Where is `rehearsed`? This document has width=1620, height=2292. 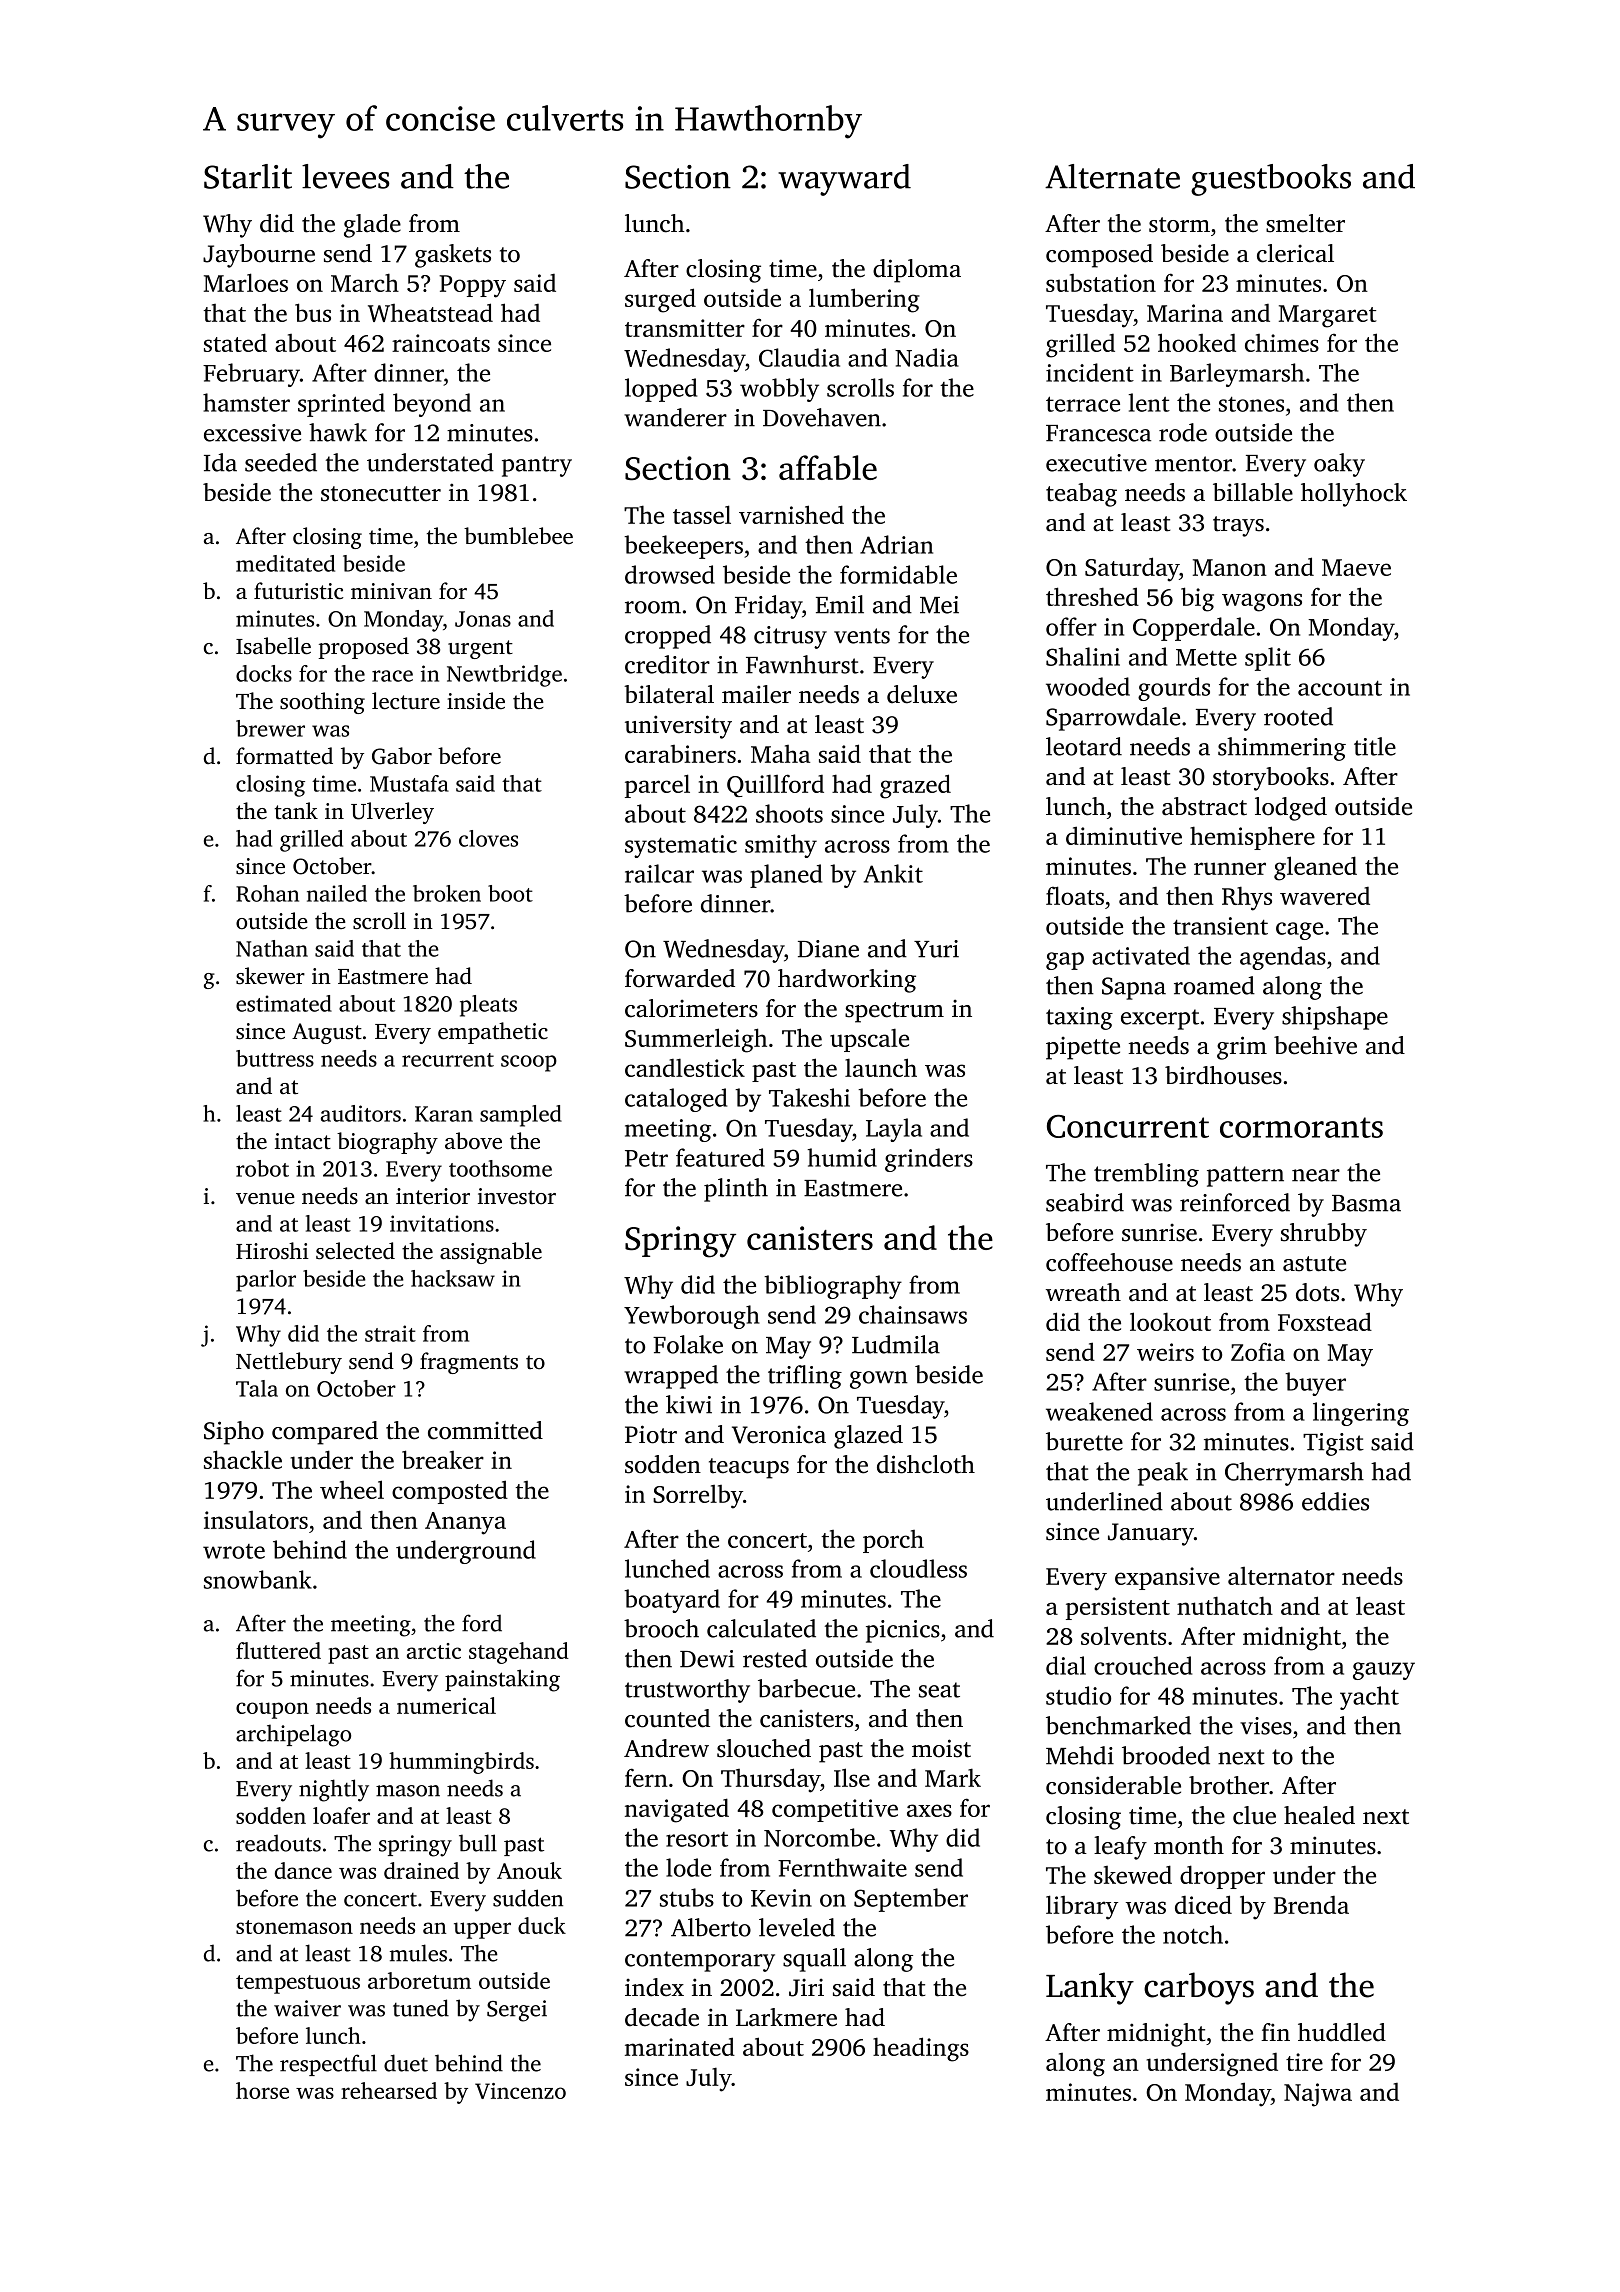
rehearsed is located at coordinates (389, 2090).
